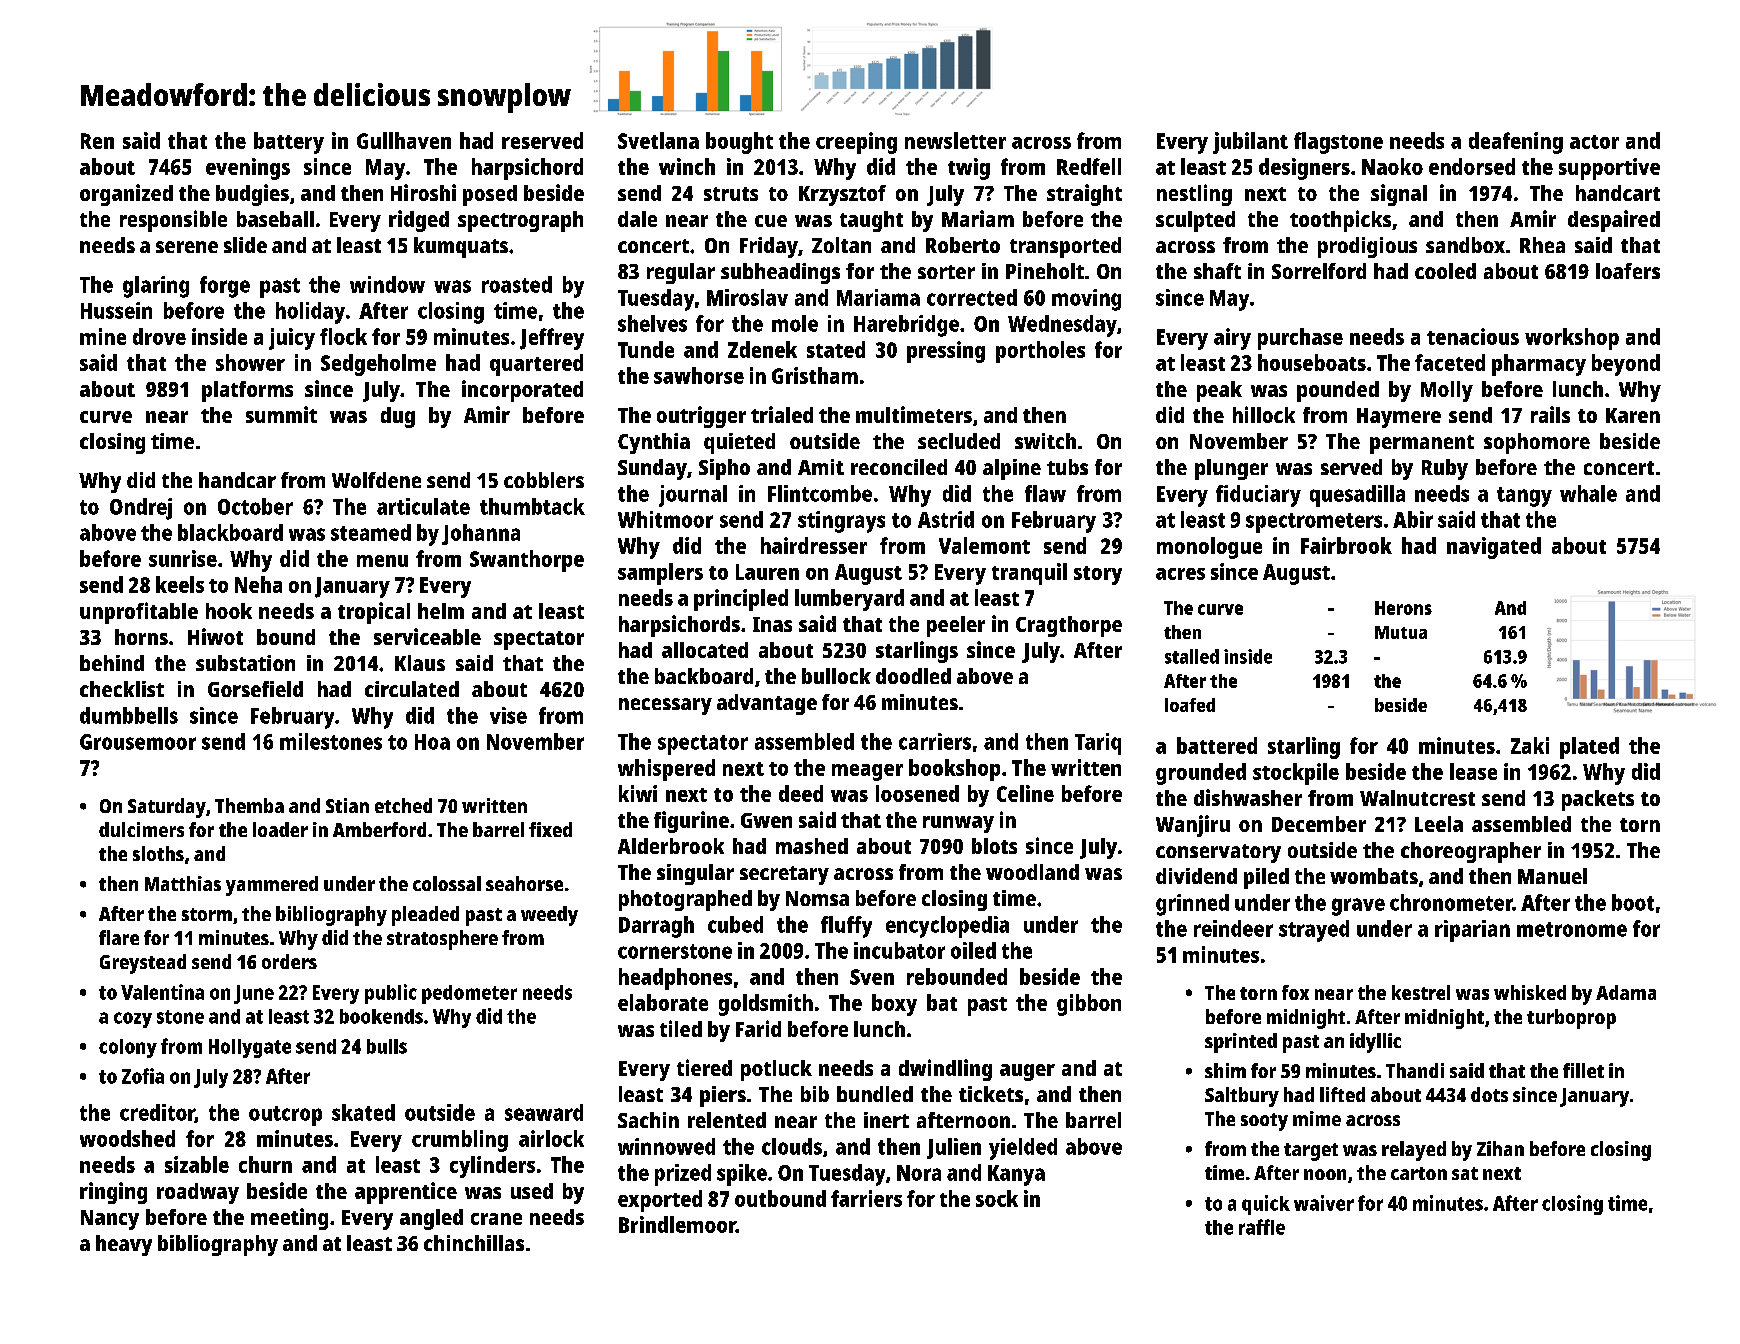 Image resolution: width=1740 pixels, height=1344 pixels. Describe the element at coordinates (289, 143) in the page. I see `battery` at that location.
